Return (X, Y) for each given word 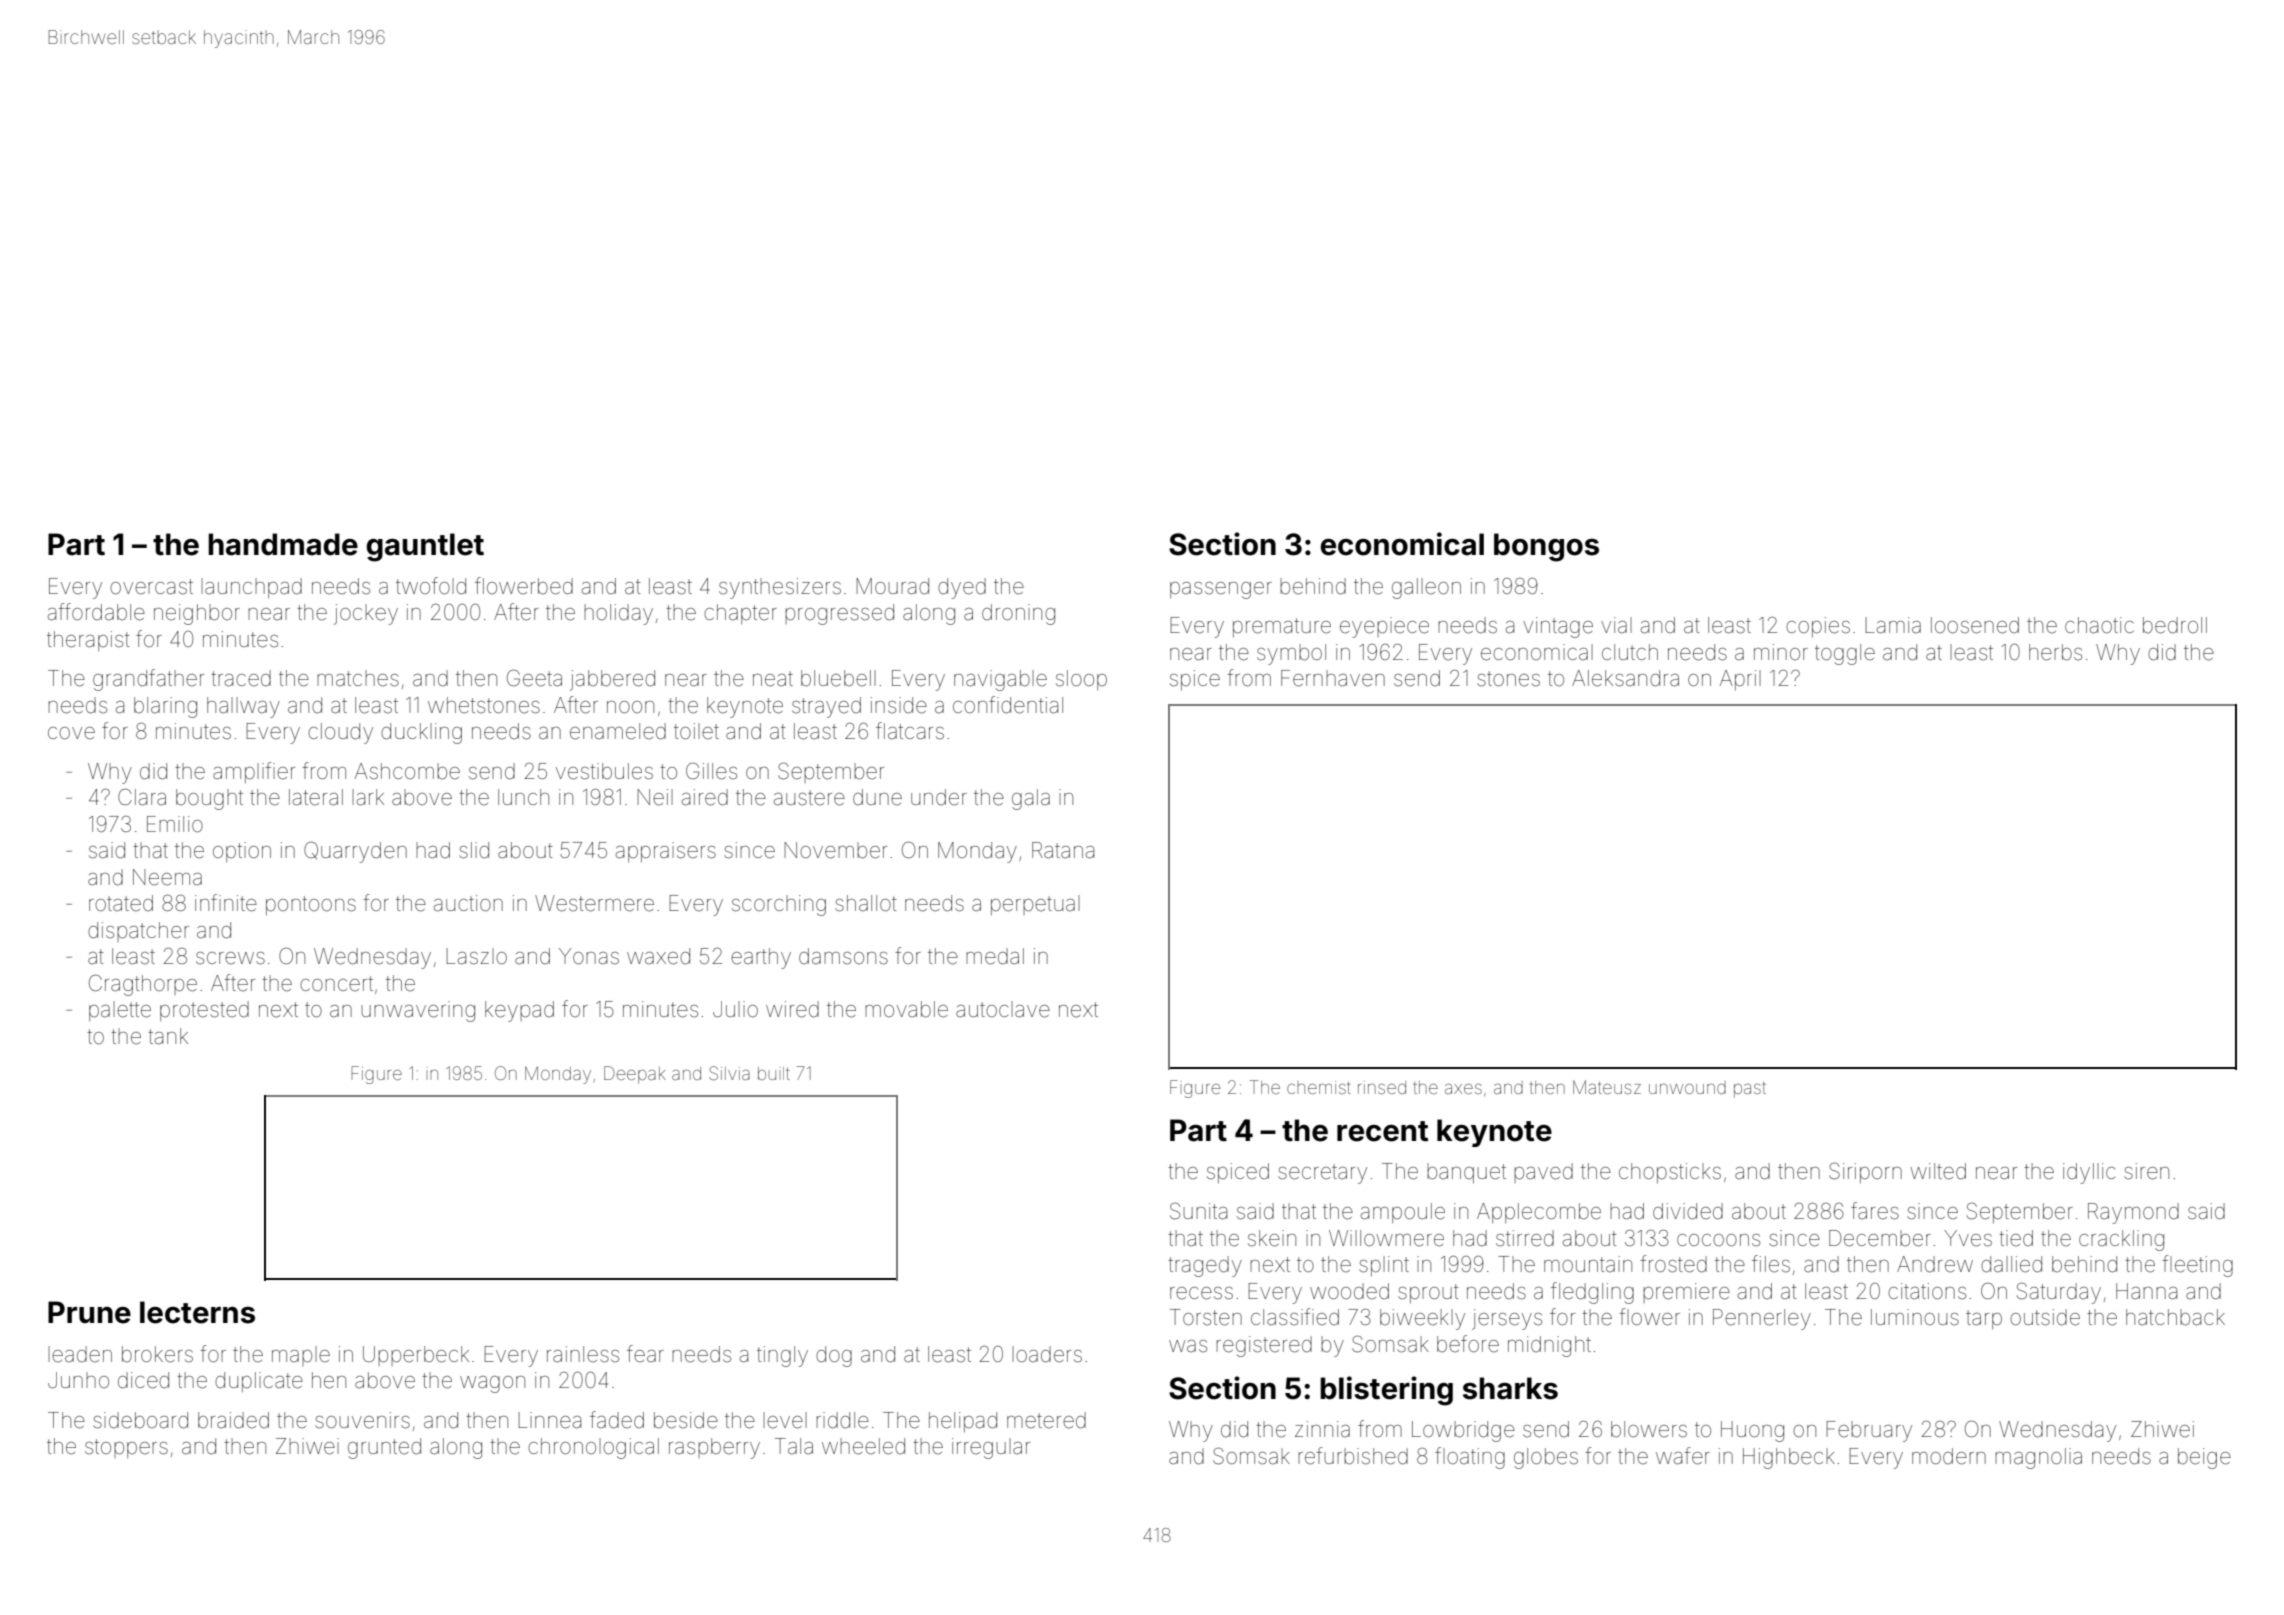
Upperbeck (416, 1356)
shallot (866, 903)
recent (1382, 1131)
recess (1201, 1293)
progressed (839, 614)
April (1740, 680)
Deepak (635, 1075)
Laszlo (476, 956)
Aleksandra (1625, 678)
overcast (151, 587)
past (1750, 1090)
